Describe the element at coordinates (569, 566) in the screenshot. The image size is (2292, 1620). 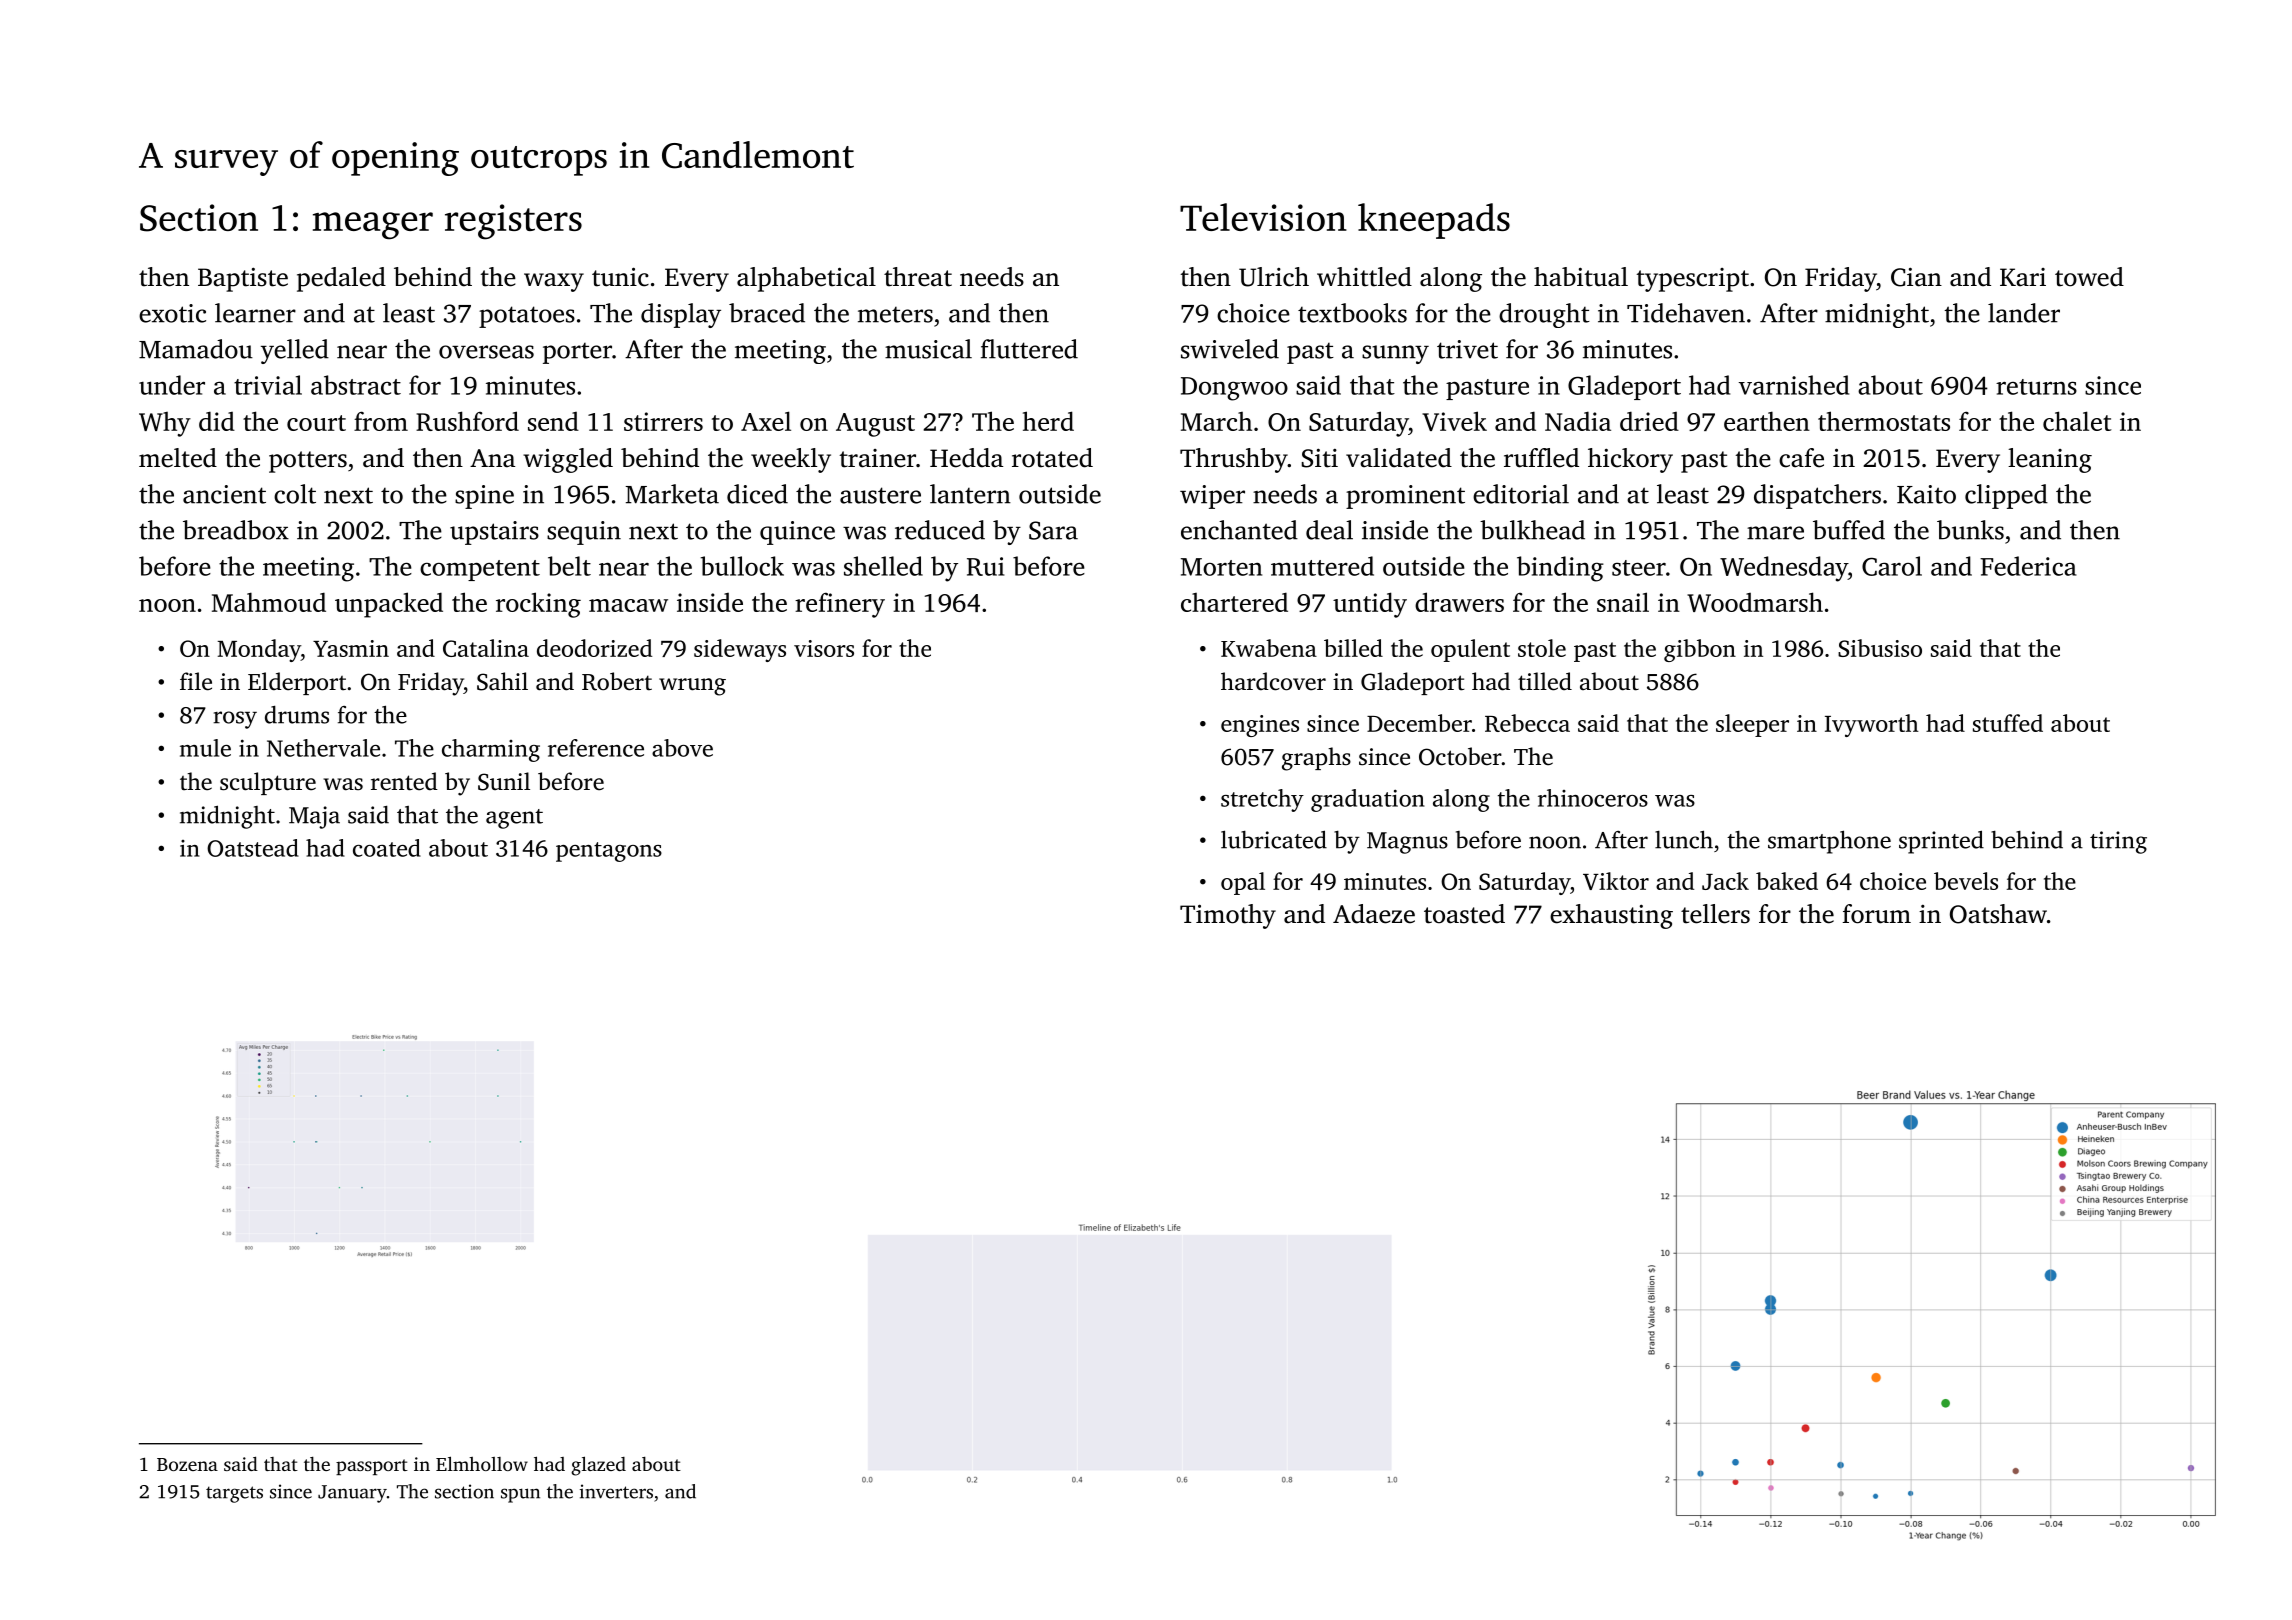
I see `belt` at that location.
